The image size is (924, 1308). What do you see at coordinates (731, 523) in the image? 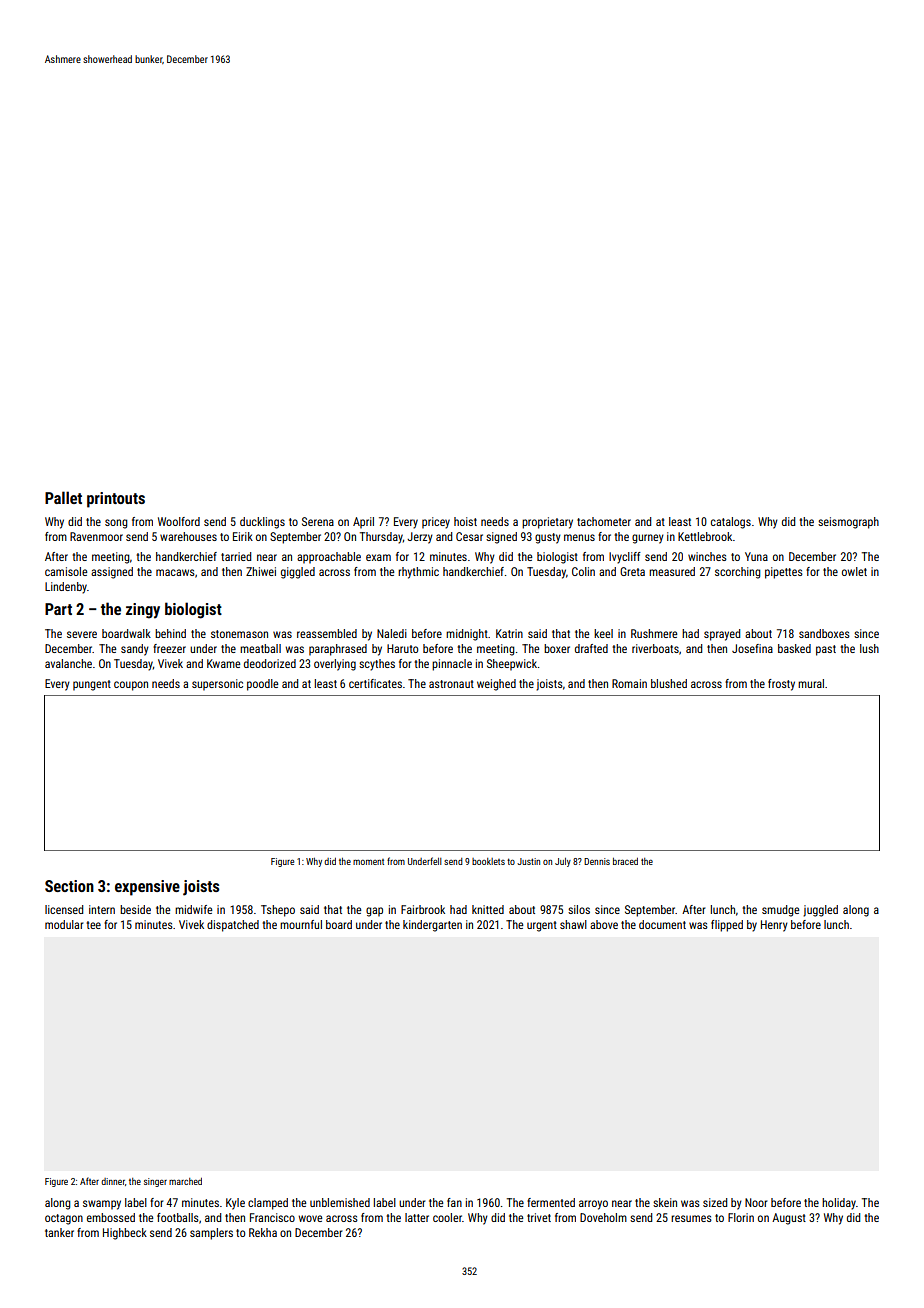
I see `catalogs` at bounding box center [731, 523].
